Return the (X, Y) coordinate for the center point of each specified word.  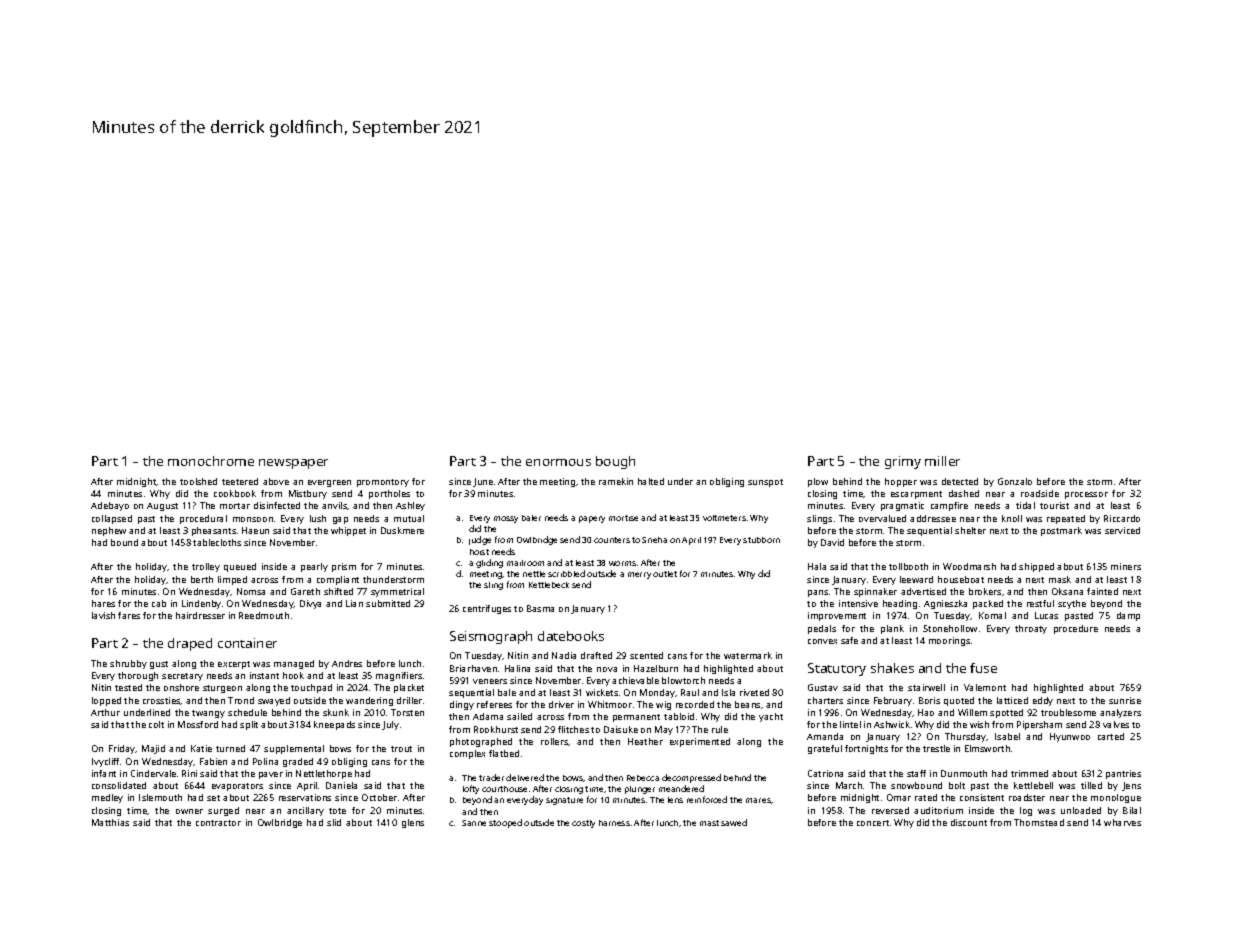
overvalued (882, 518)
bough (615, 462)
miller (942, 461)
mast (709, 823)
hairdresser (200, 615)
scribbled (566, 573)
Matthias (110, 822)
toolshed (198, 481)
